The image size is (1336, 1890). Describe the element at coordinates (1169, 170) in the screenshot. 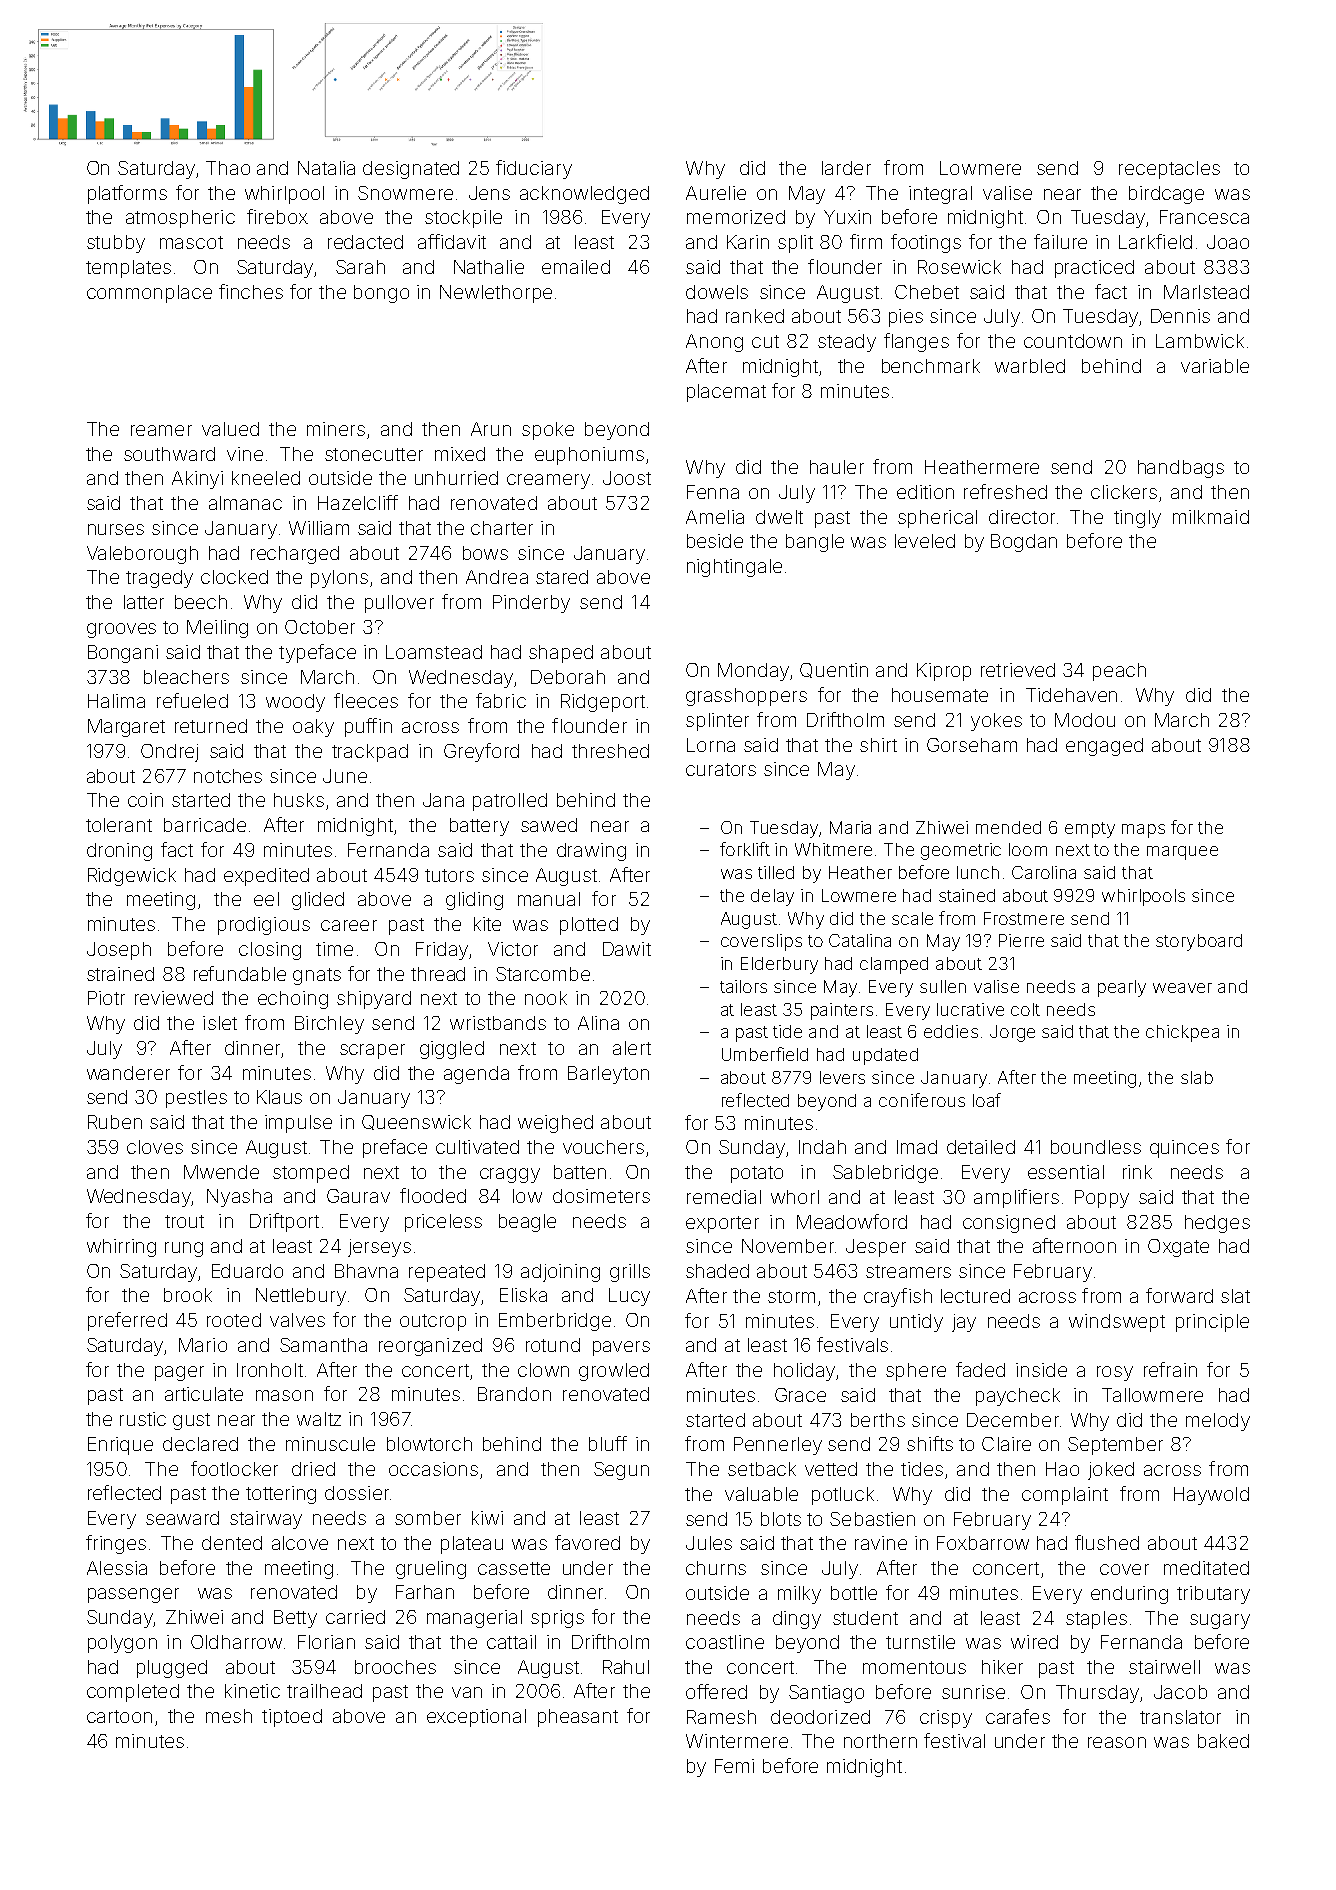

I see `receptacles` at that location.
